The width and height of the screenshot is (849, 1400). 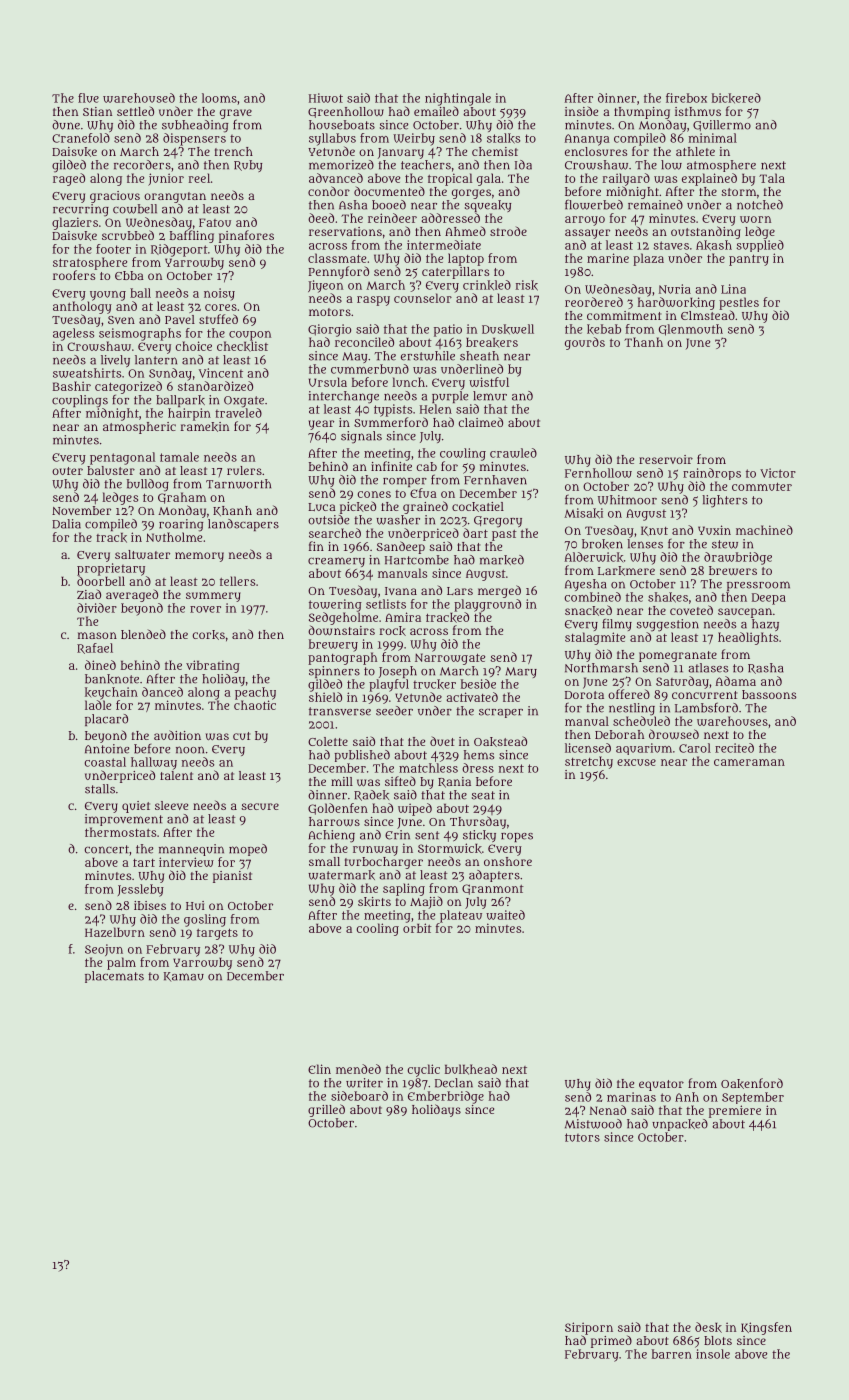 What do you see at coordinates (81, 210) in the screenshot?
I see `recurring` at bounding box center [81, 210].
